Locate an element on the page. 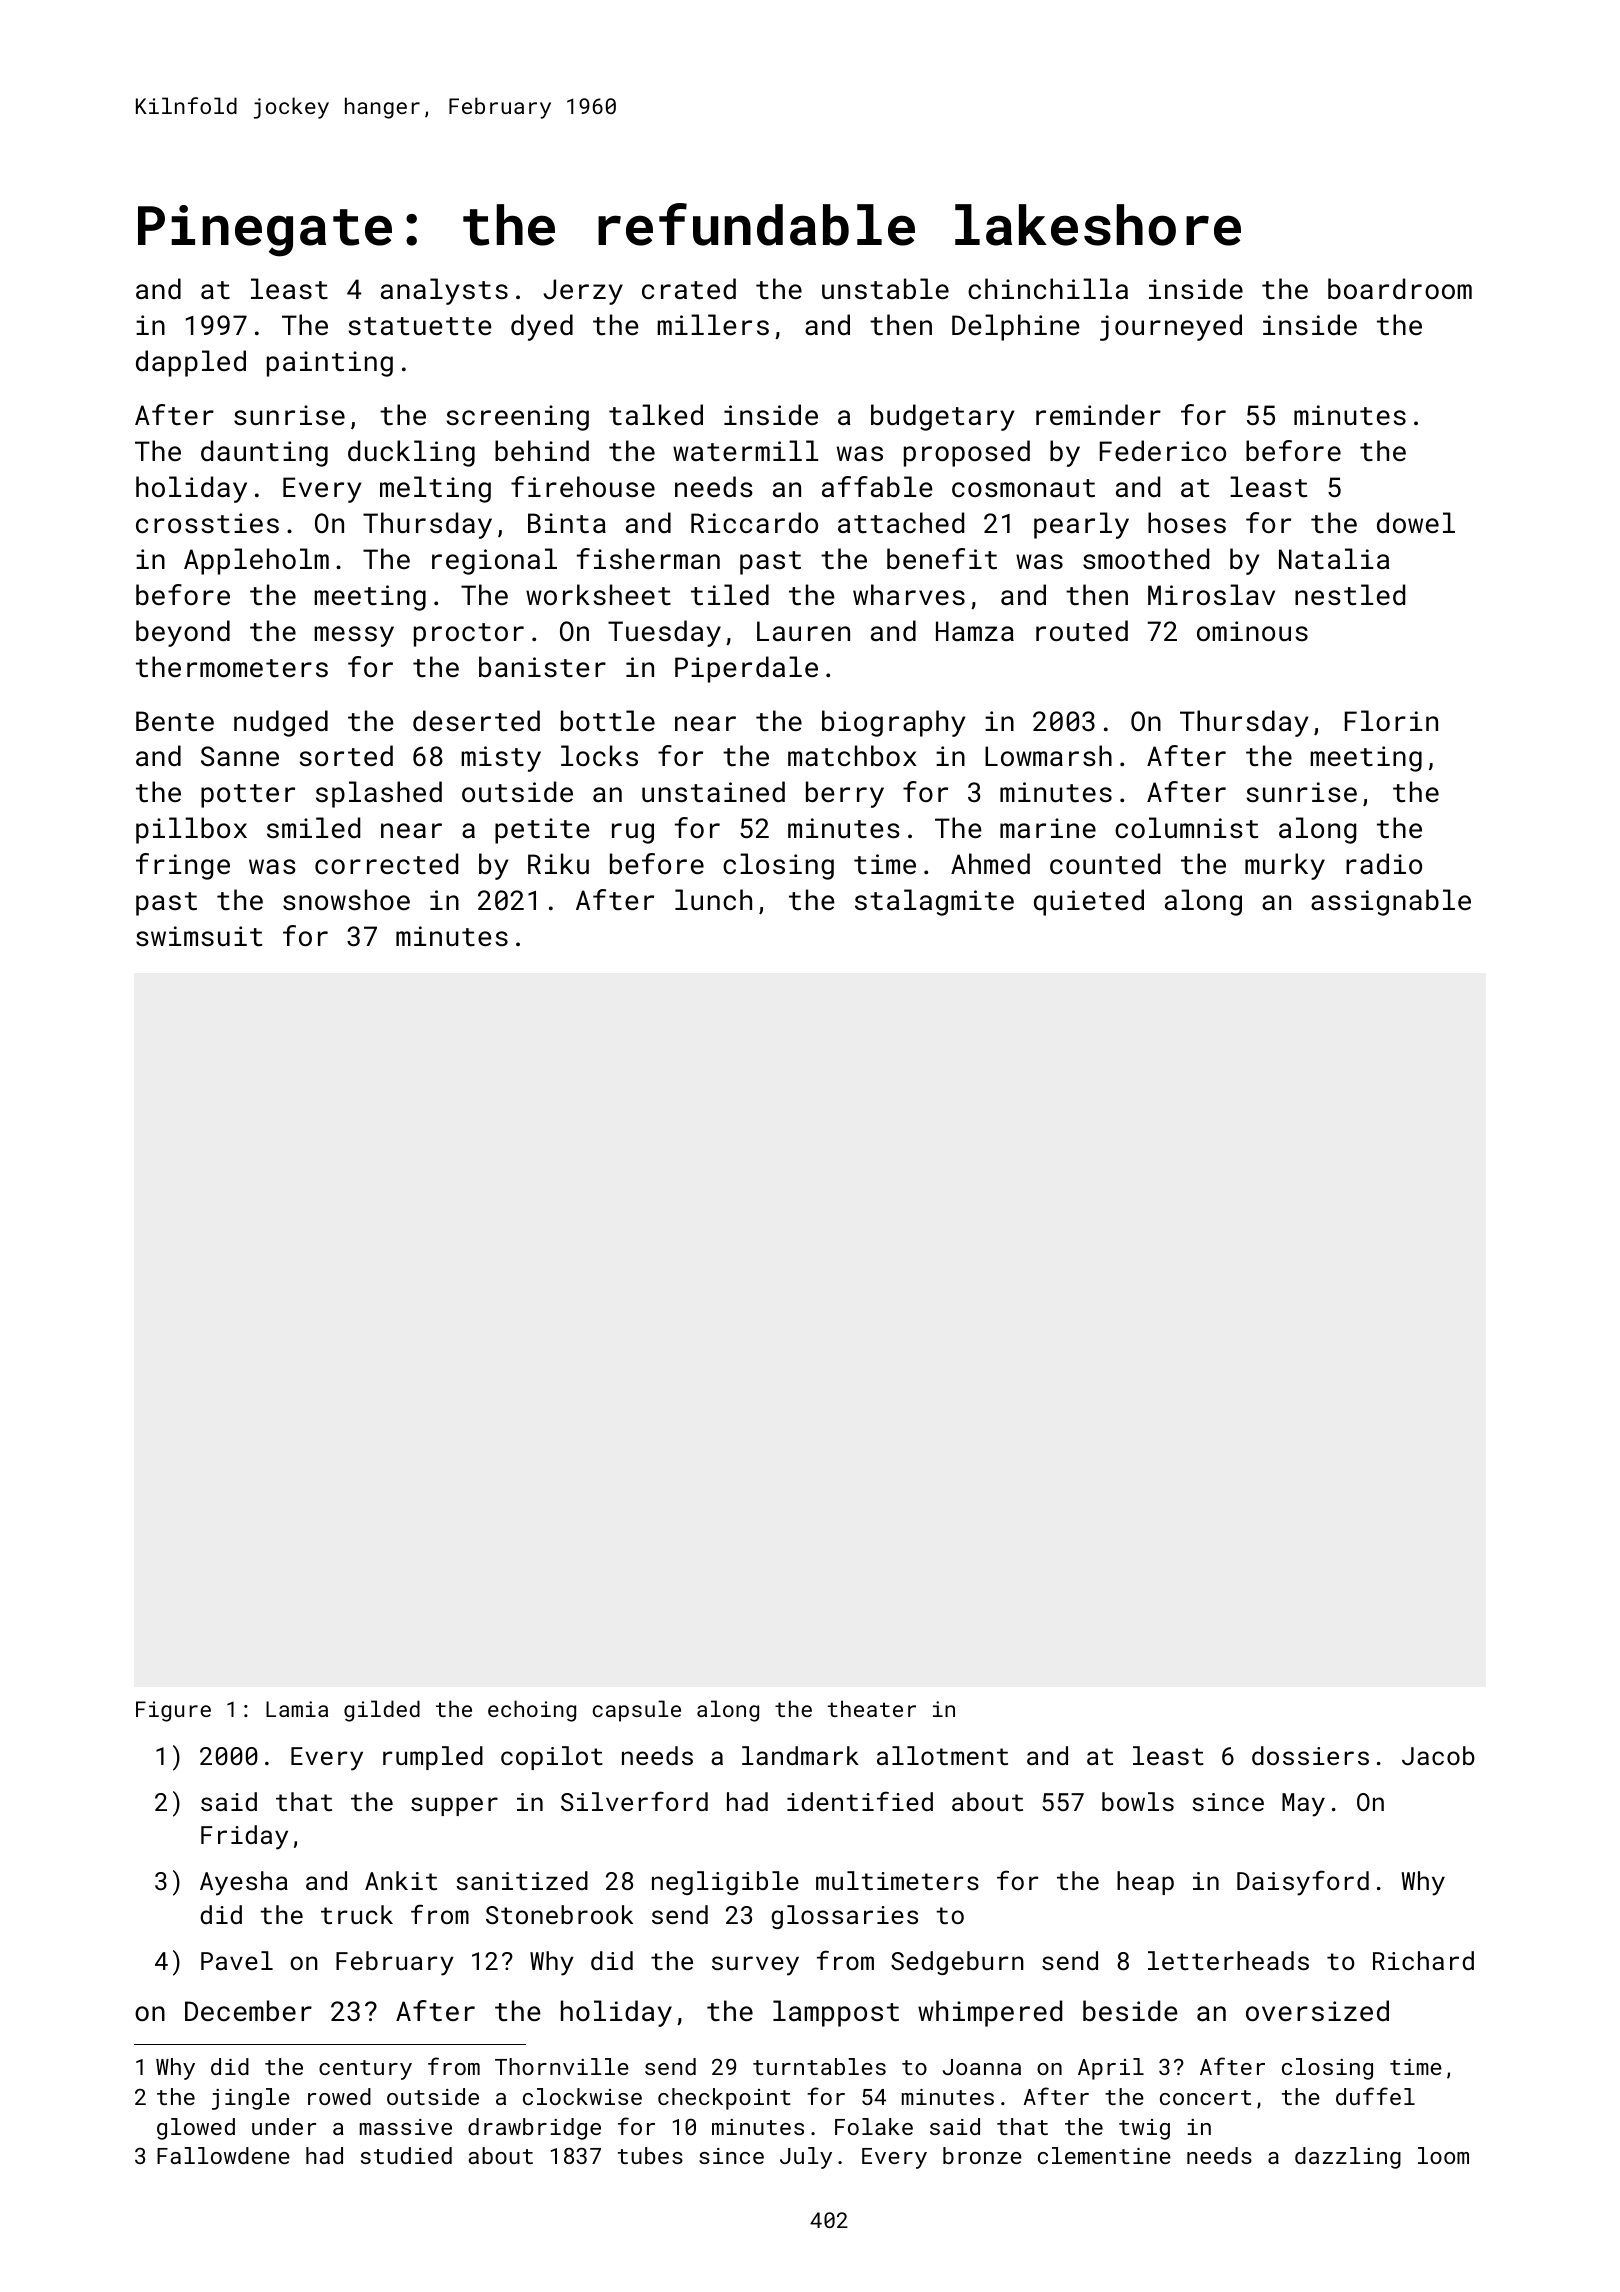 This page has height=2292, width=1620. theater is located at coordinates (872, 1708).
